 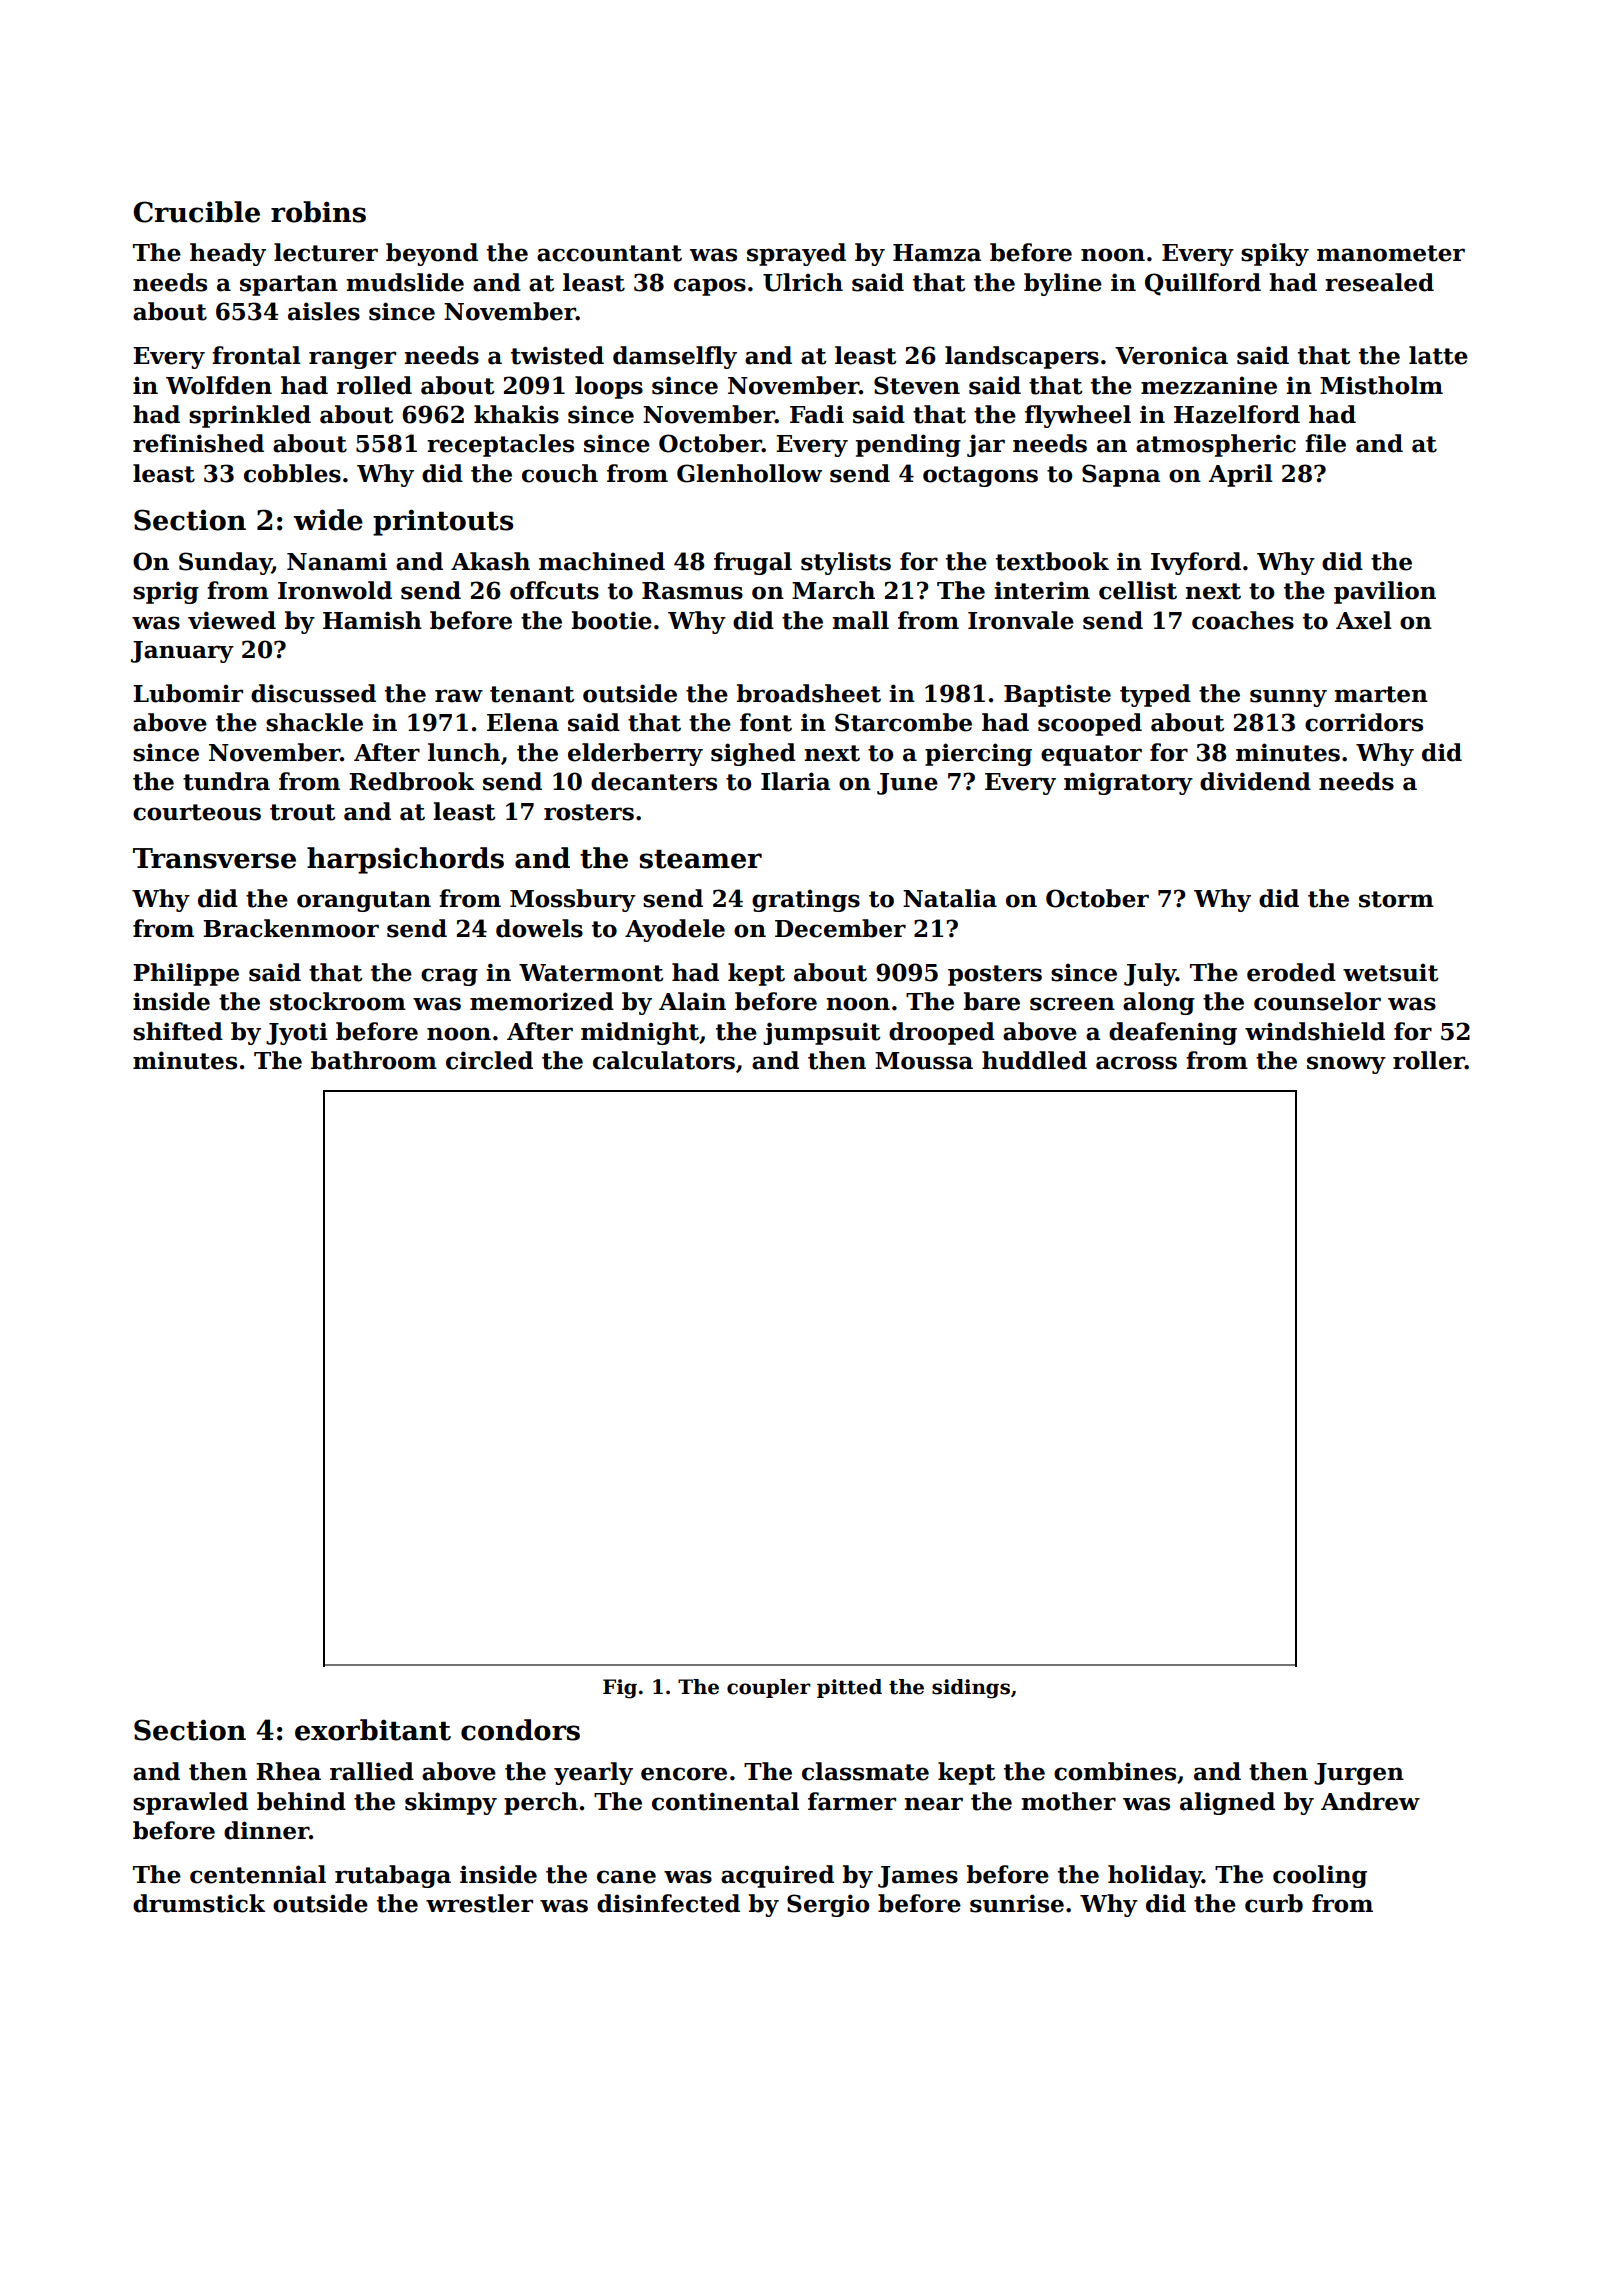 What do you see at coordinates (1385, 592) in the document?
I see `pavilion` at bounding box center [1385, 592].
